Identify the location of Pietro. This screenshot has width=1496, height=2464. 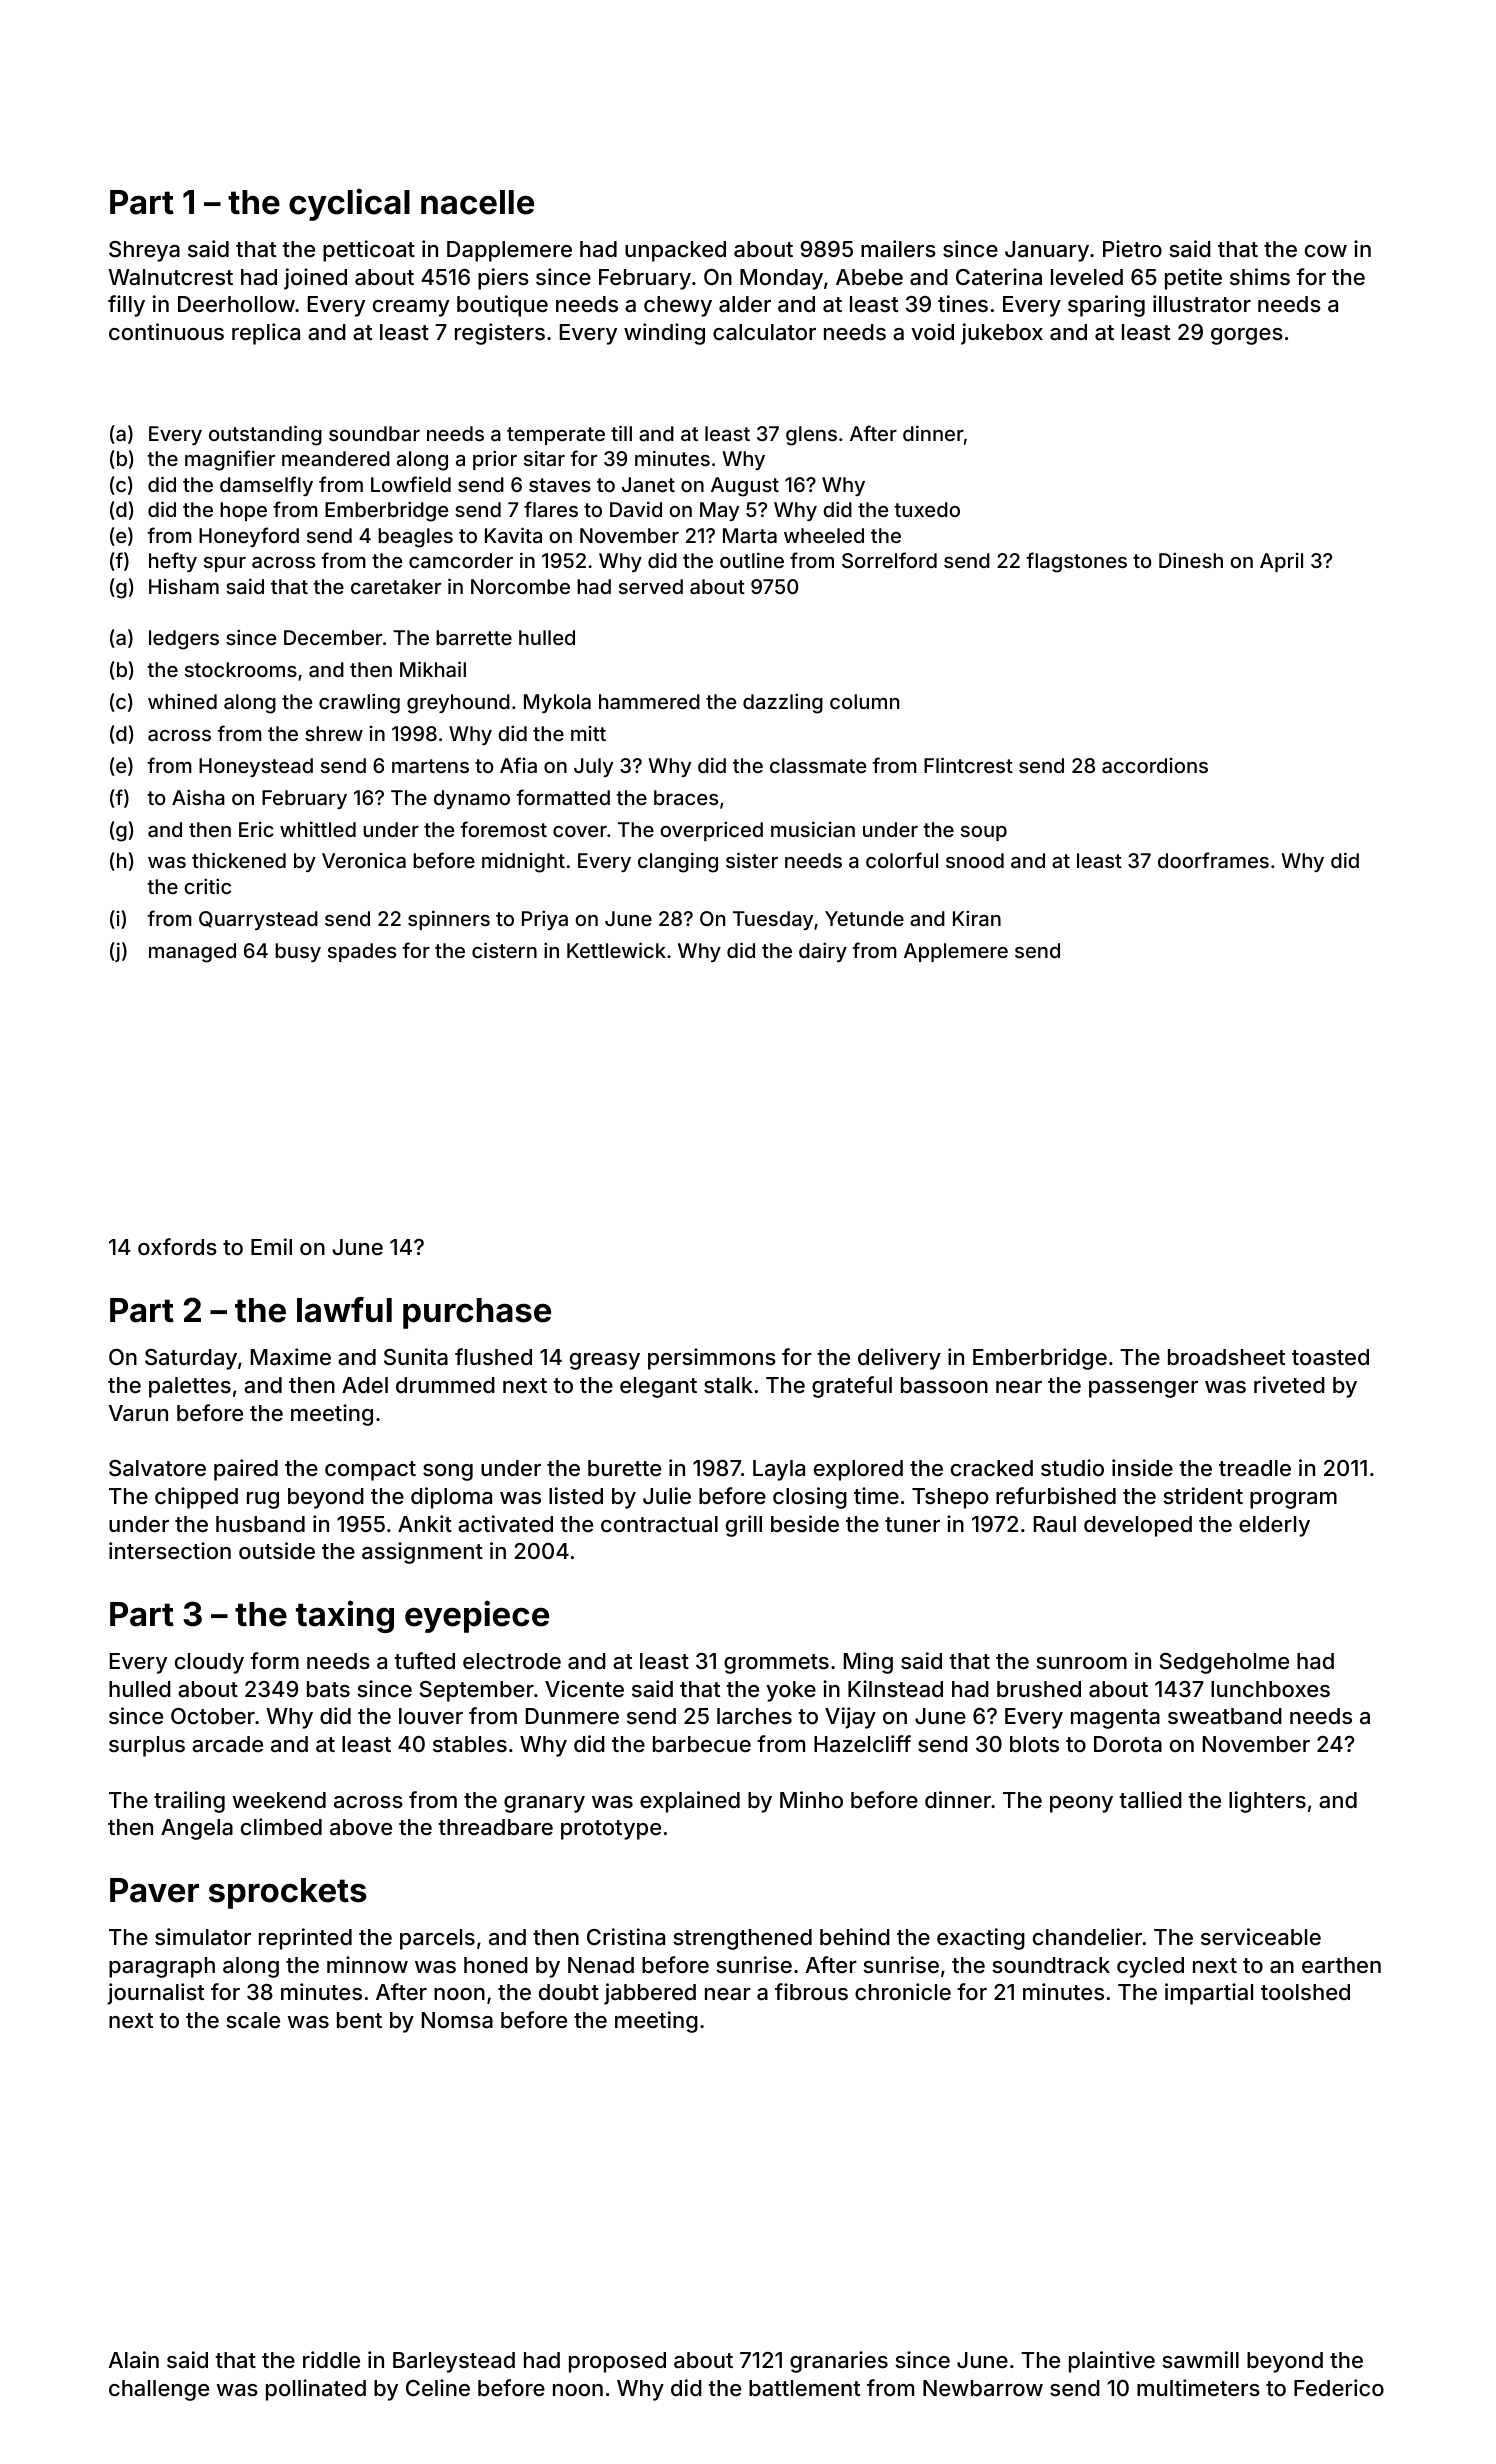
(1132, 248).
